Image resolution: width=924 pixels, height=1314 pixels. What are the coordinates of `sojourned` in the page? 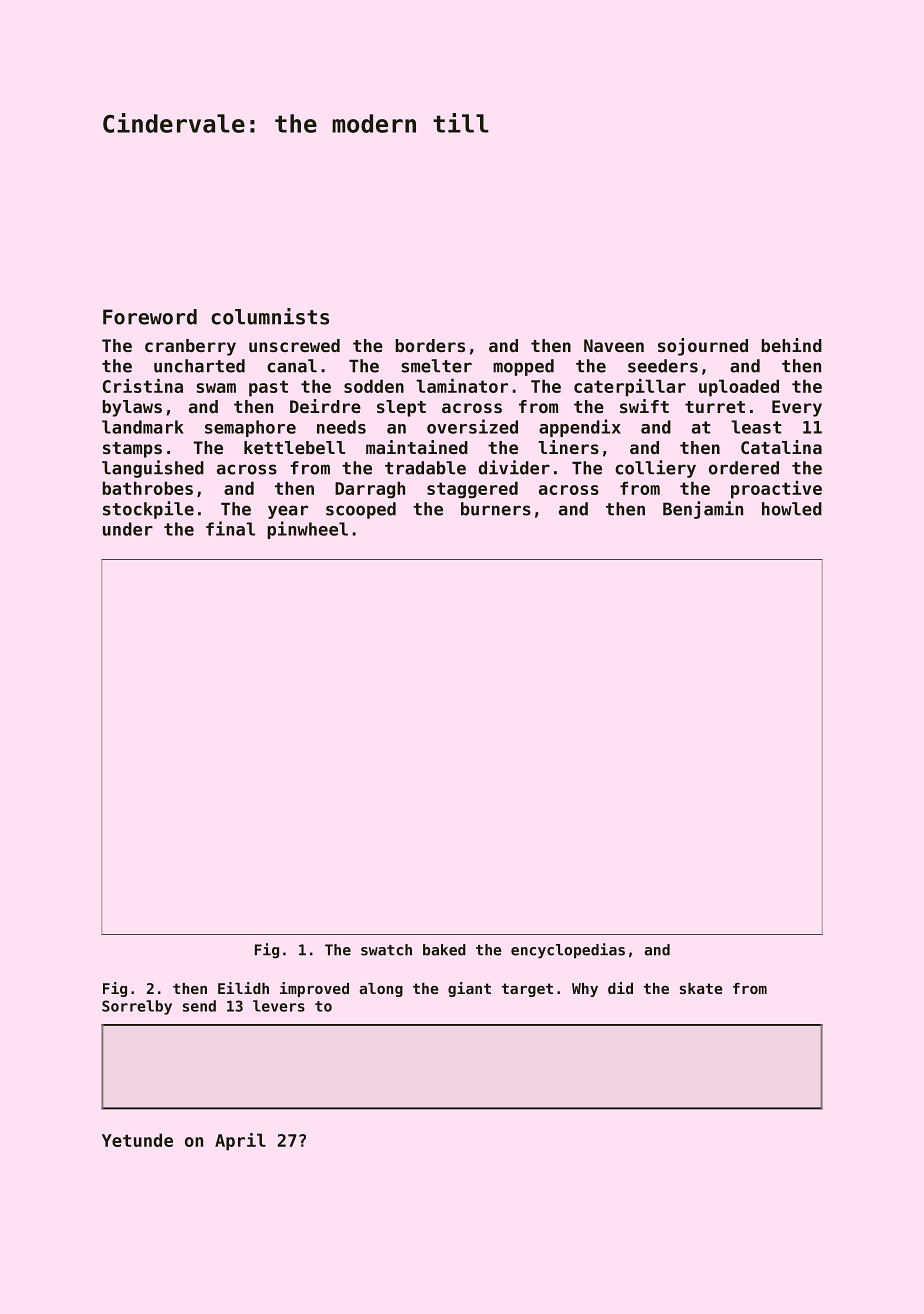 It's located at (703, 347).
